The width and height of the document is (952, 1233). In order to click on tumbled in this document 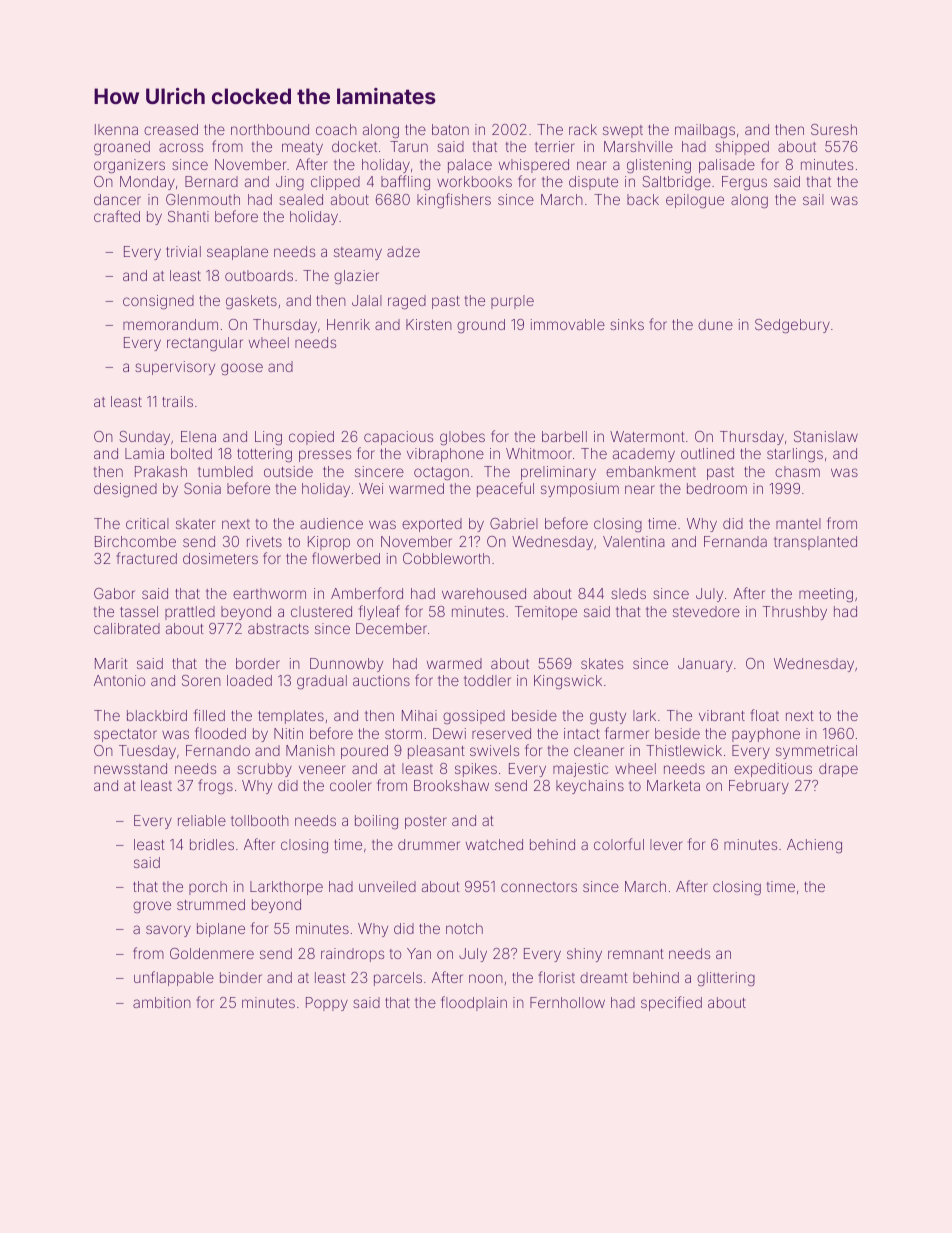, I will do `click(225, 471)`.
